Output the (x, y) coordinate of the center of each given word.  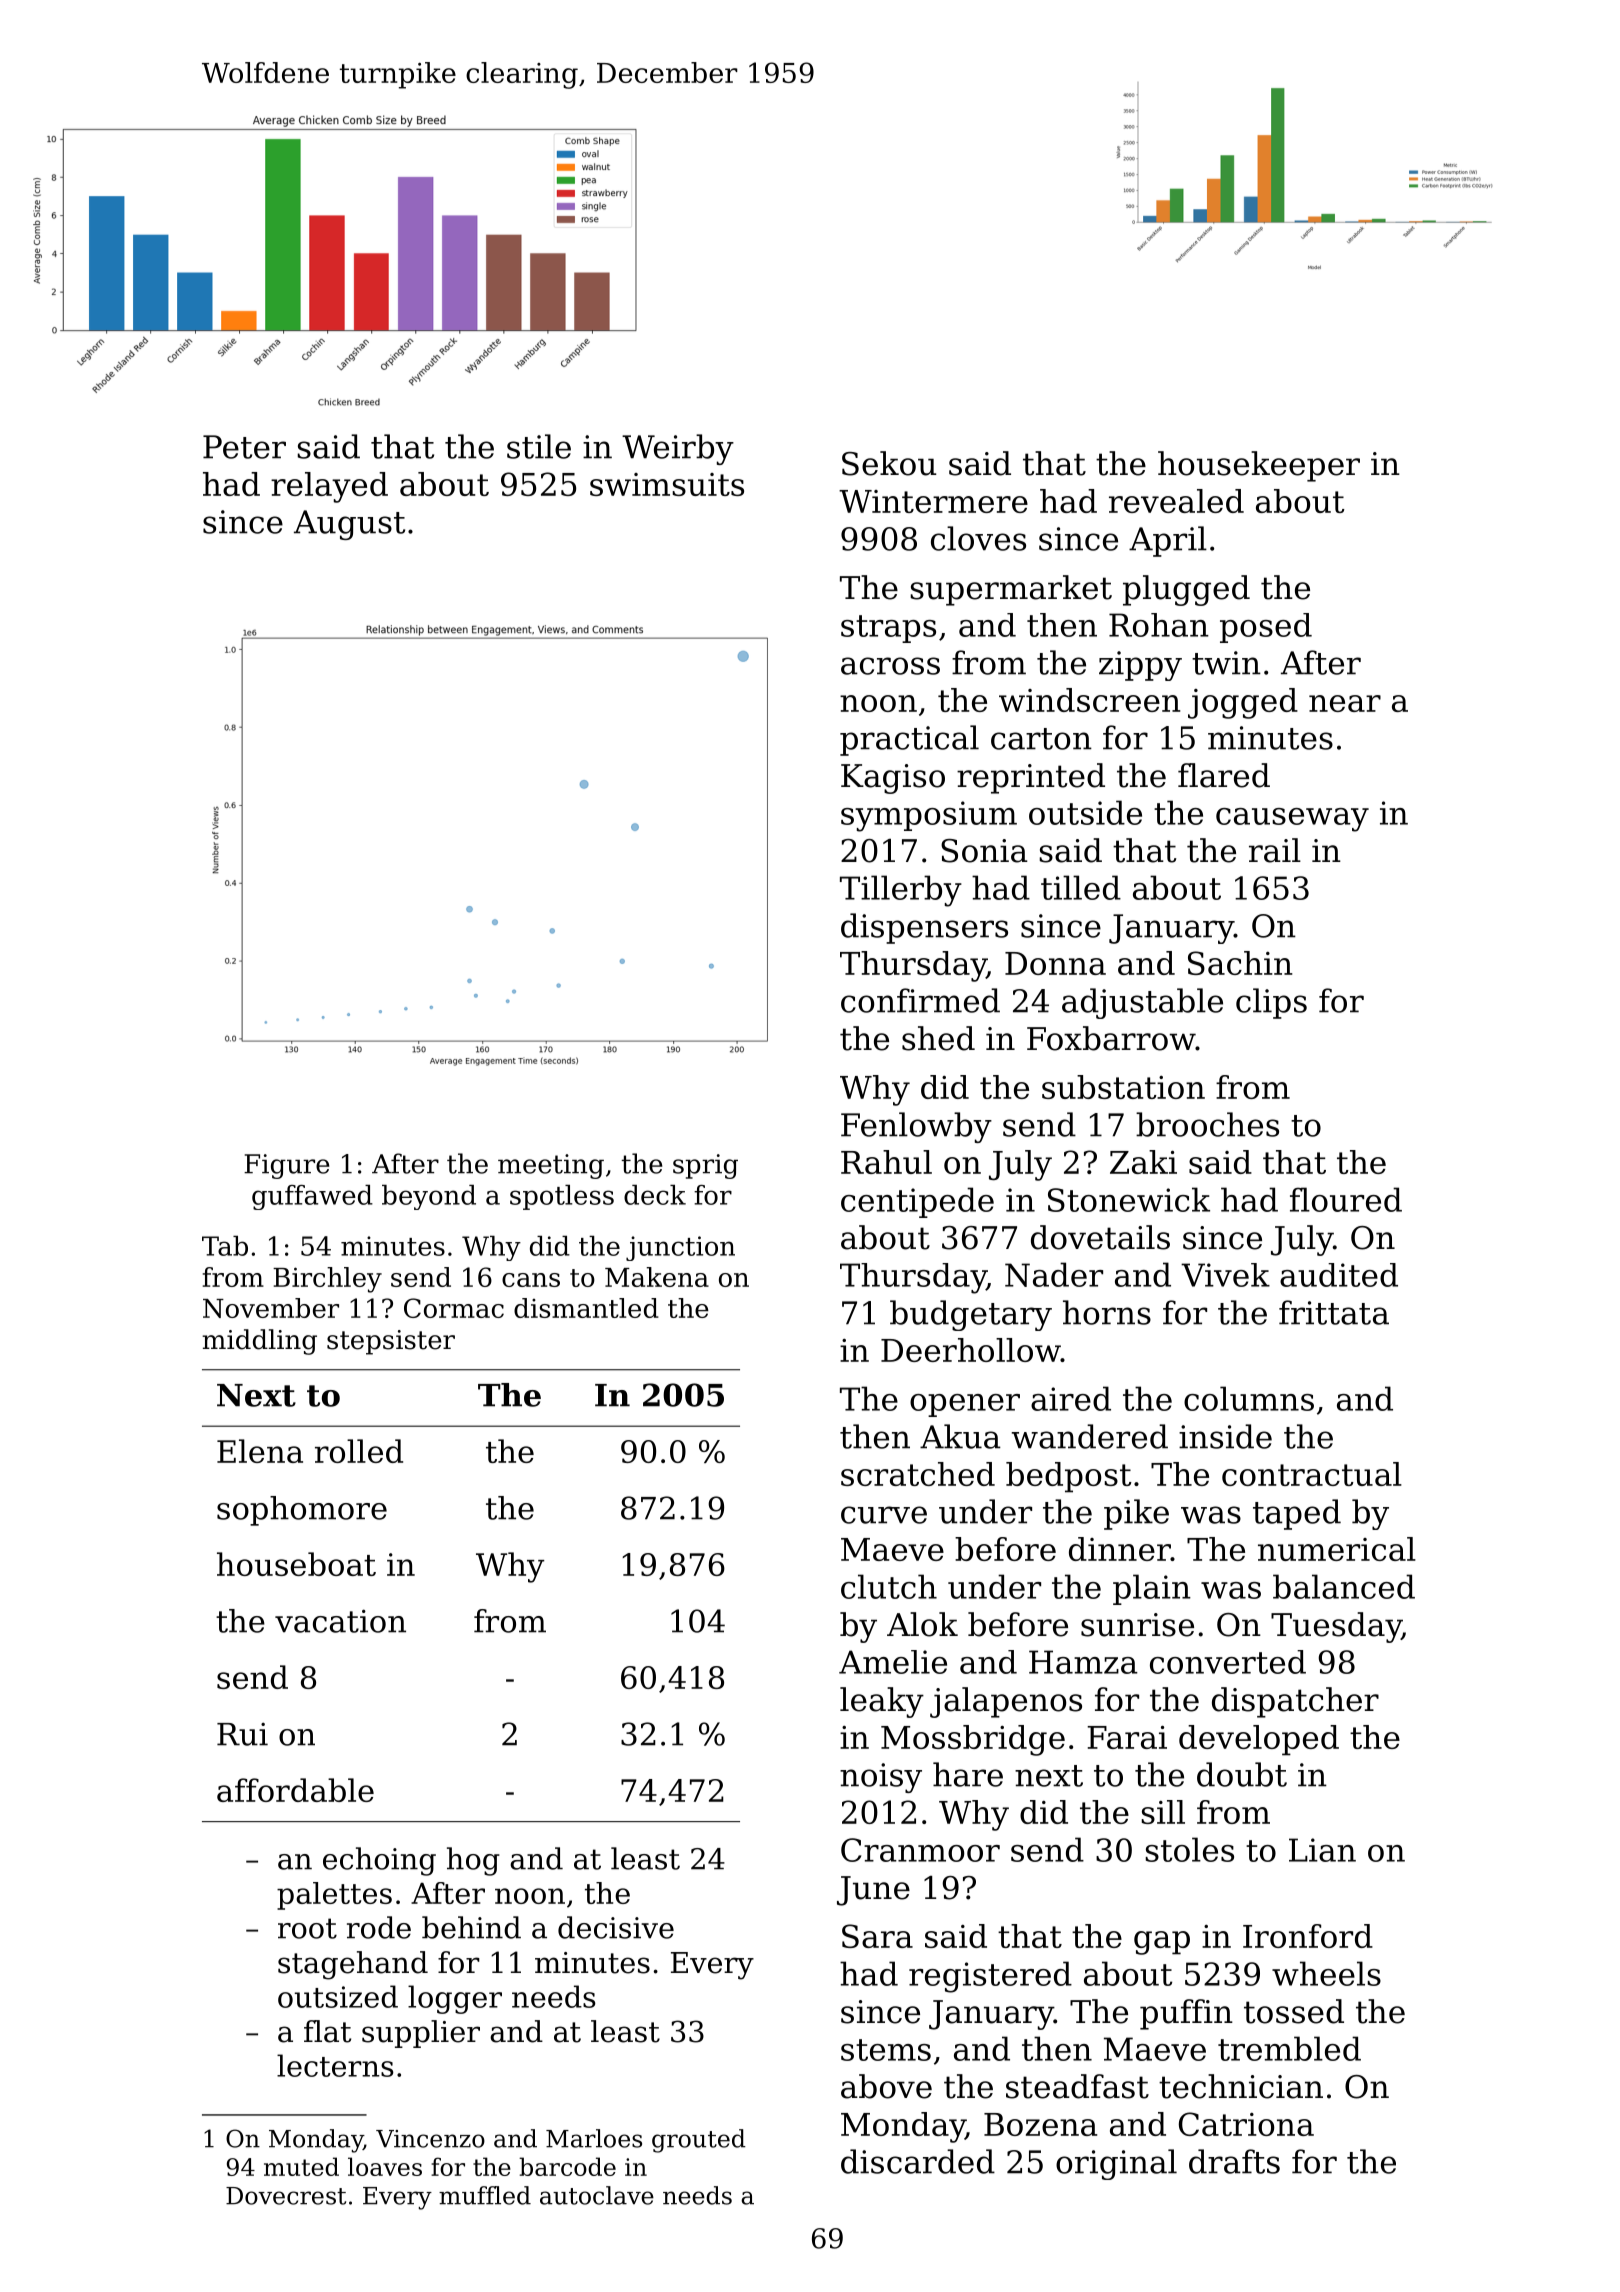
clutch (889, 1586)
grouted (699, 2141)
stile (539, 446)
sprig (705, 1166)
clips (1271, 1003)
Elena (260, 1451)
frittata (1334, 1312)
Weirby (678, 449)
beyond (429, 1197)
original (1116, 2164)
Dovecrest (286, 2196)
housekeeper (1259, 466)
